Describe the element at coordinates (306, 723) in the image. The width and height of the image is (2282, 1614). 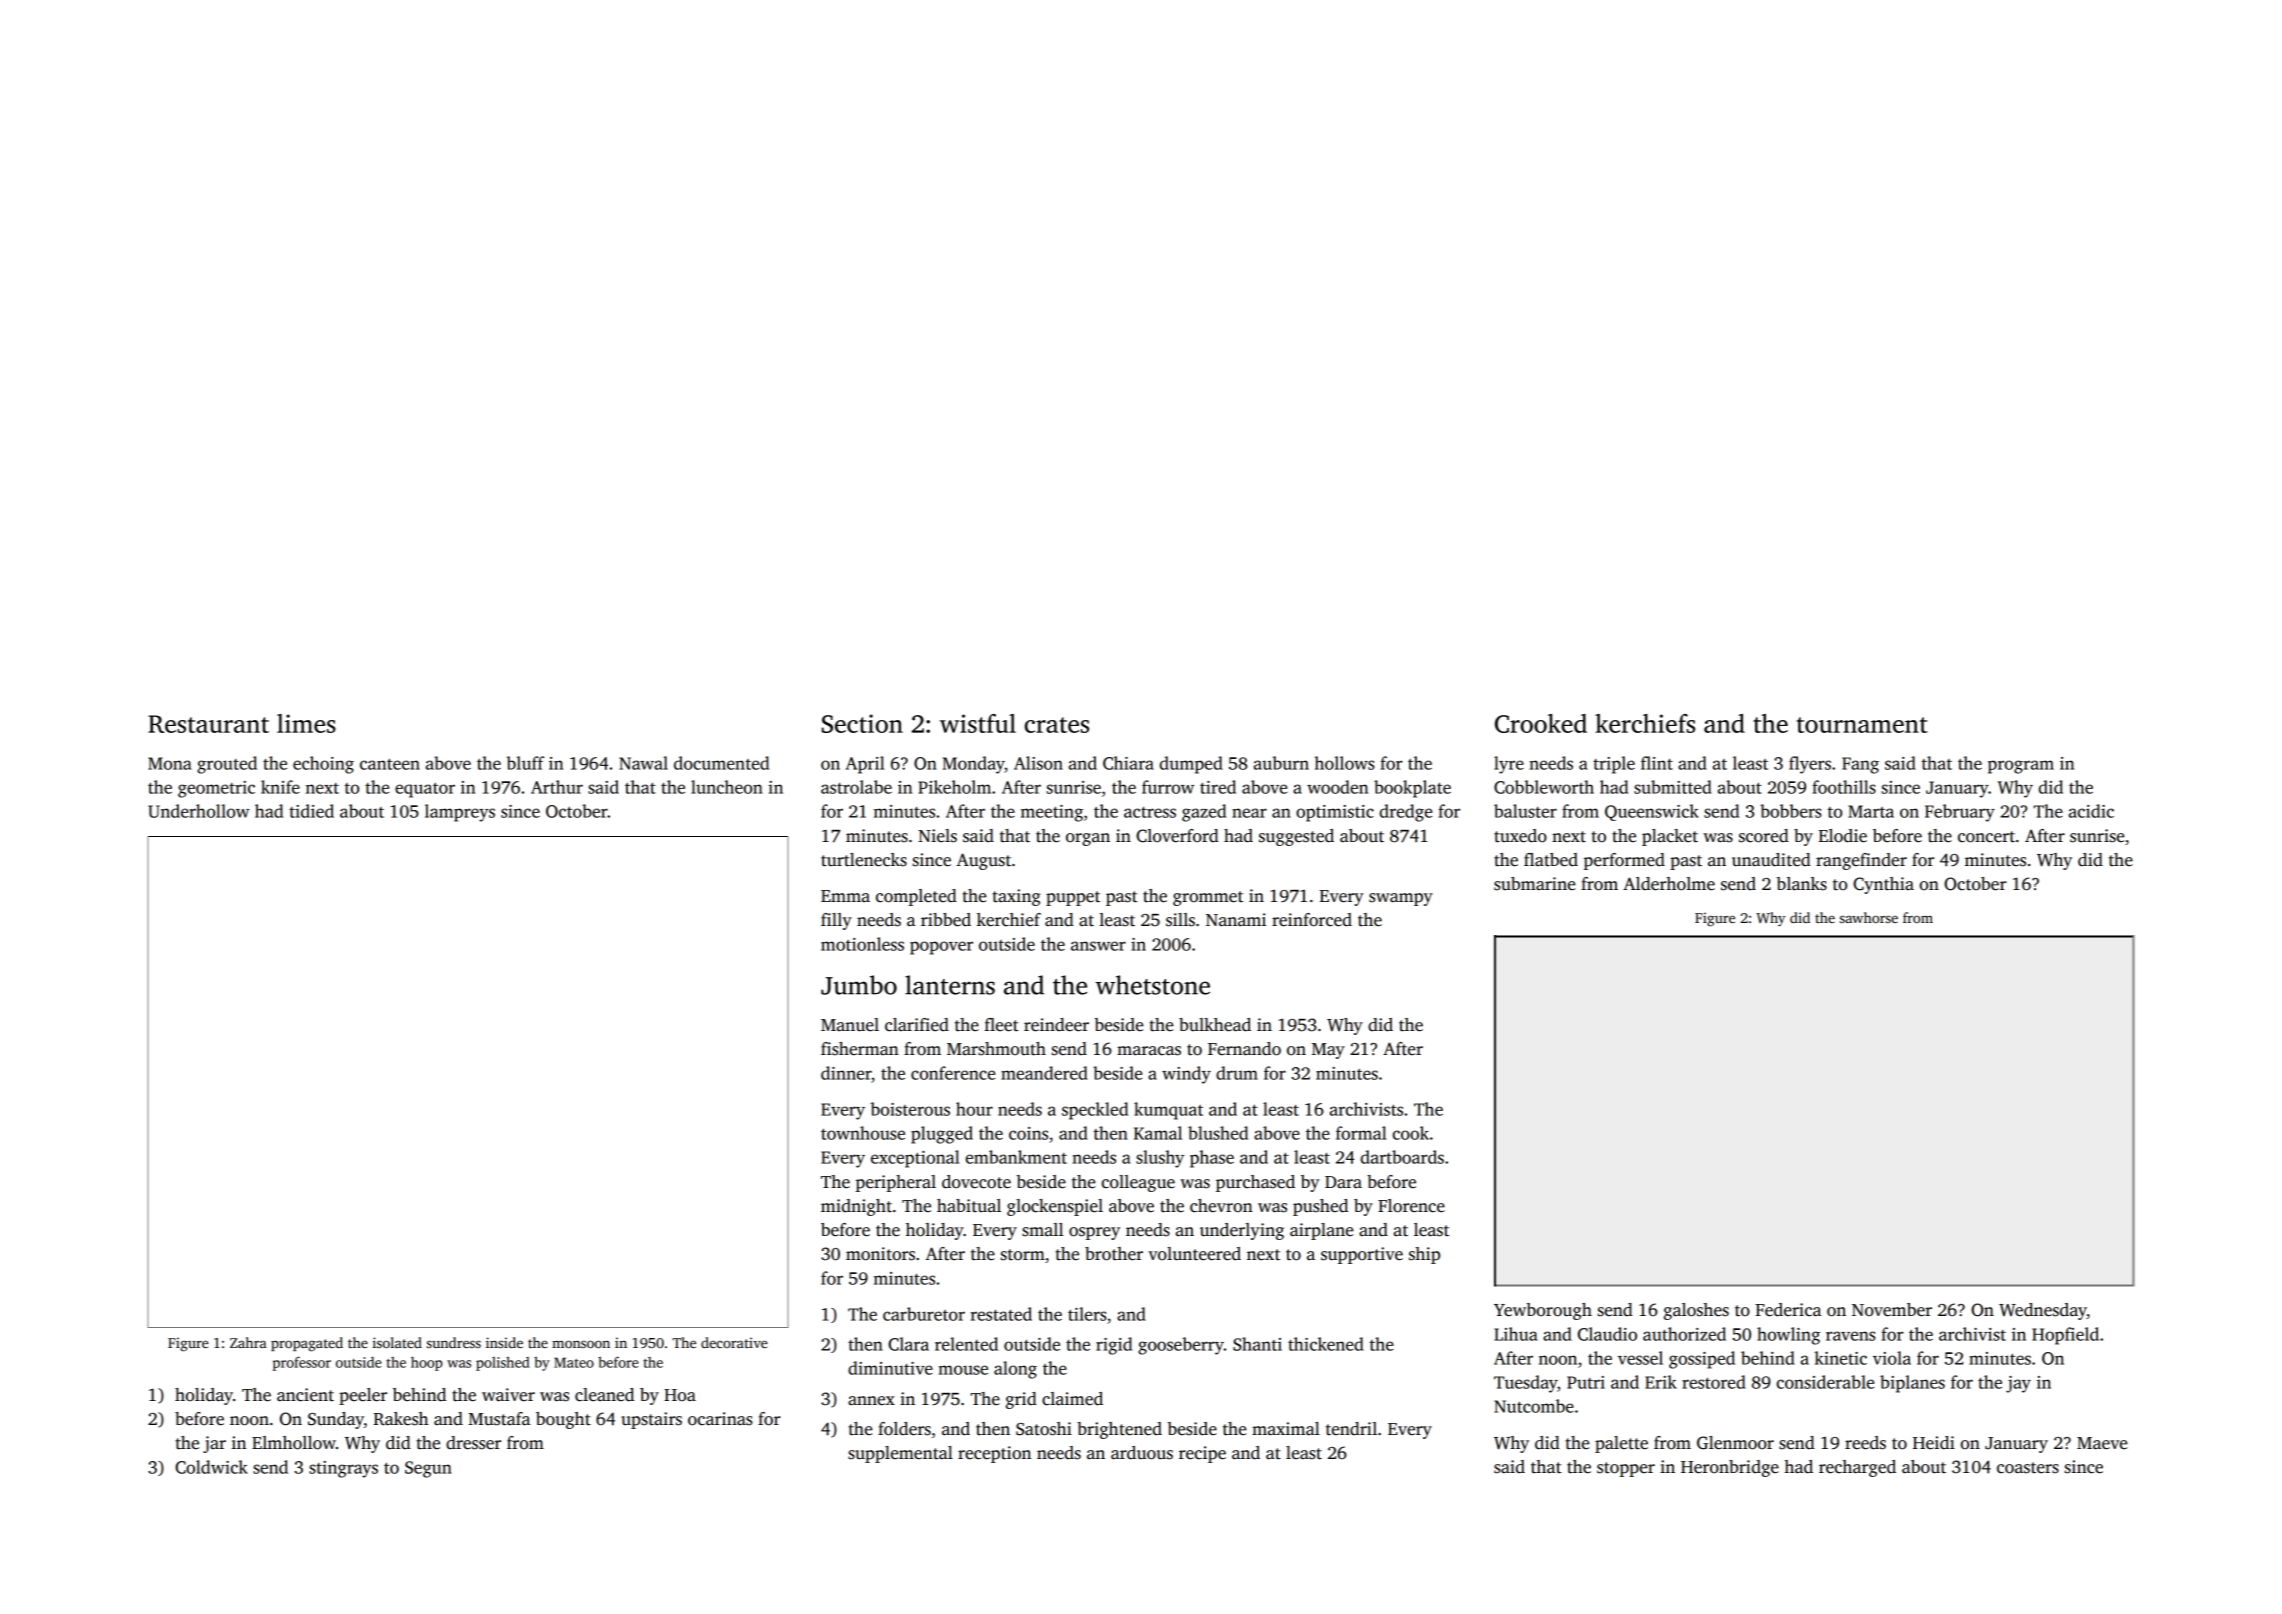
I see `limes` at that location.
